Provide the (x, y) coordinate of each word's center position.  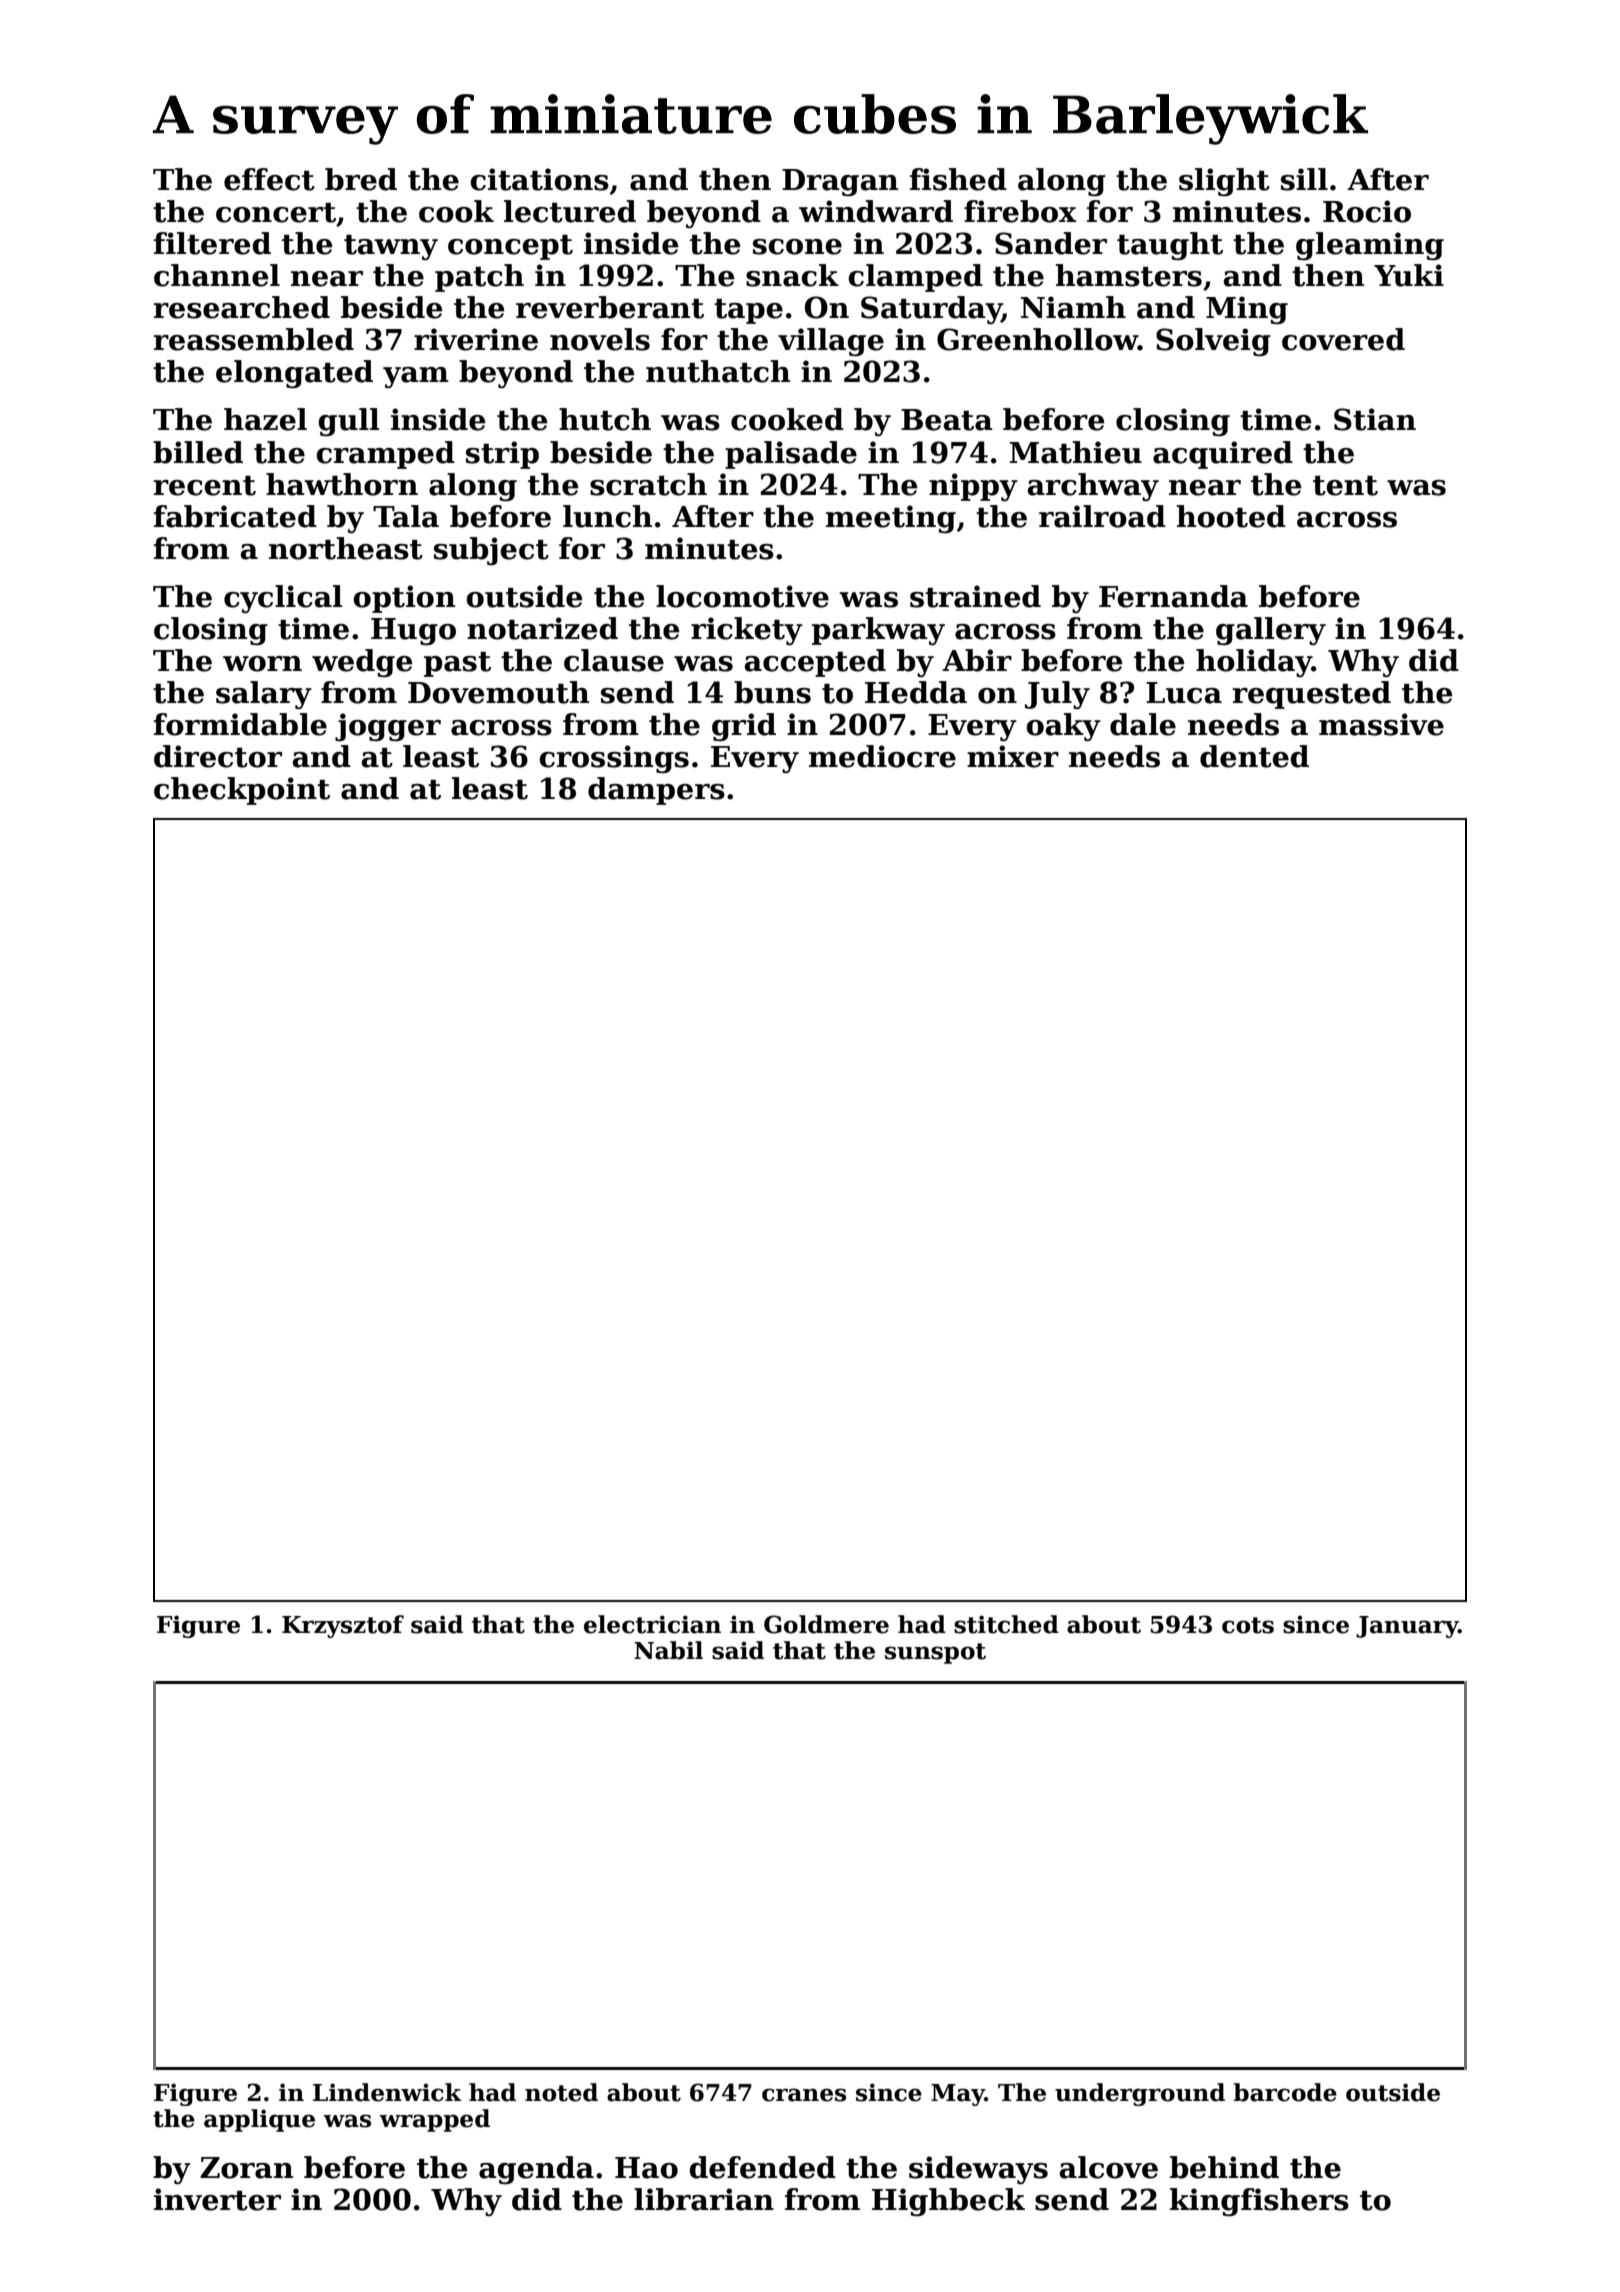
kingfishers (1259, 2202)
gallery (1271, 631)
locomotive (742, 596)
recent (204, 486)
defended (762, 2167)
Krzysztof (343, 1626)
